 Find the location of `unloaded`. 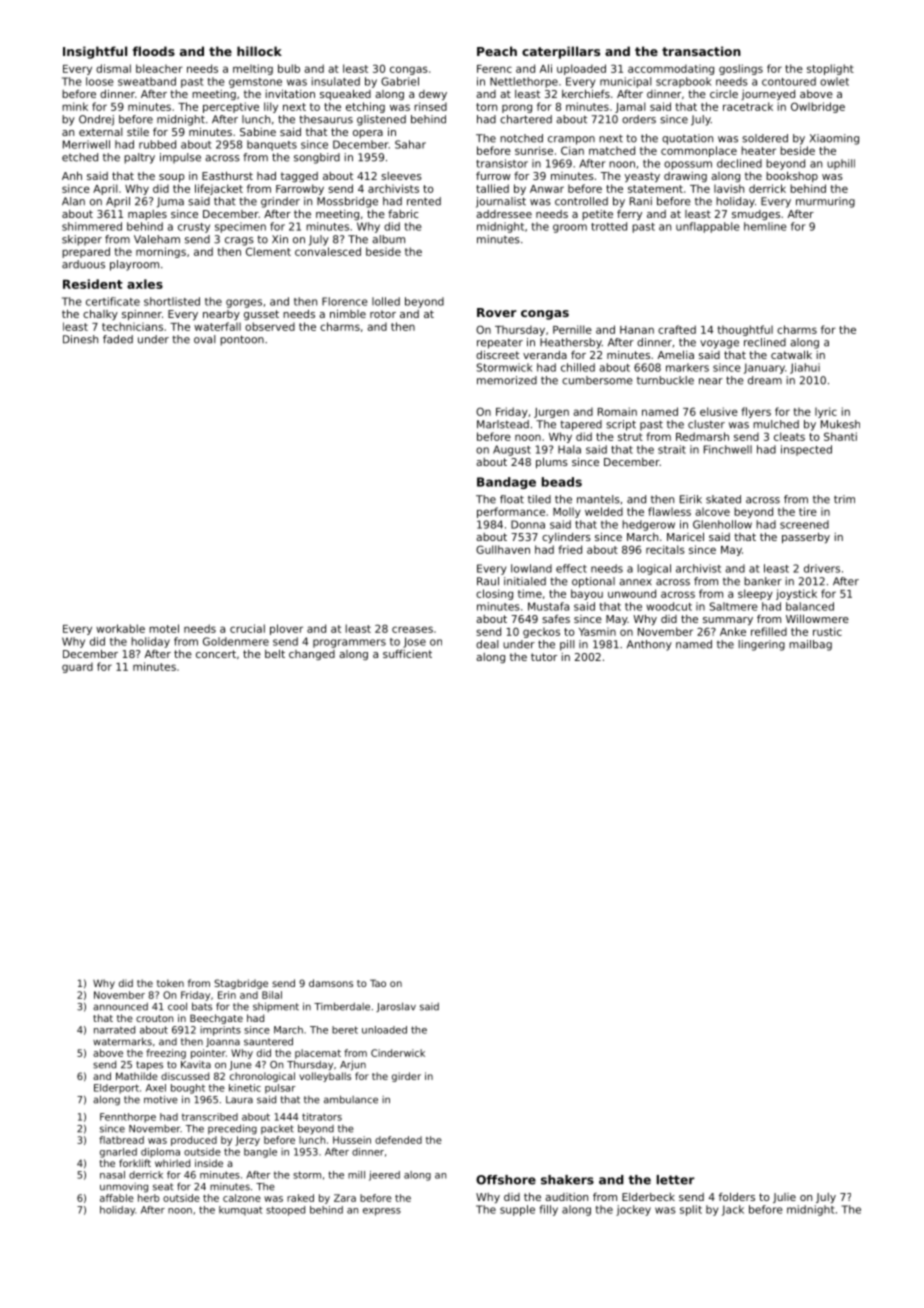

unloaded is located at coordinates (384, 1030).
